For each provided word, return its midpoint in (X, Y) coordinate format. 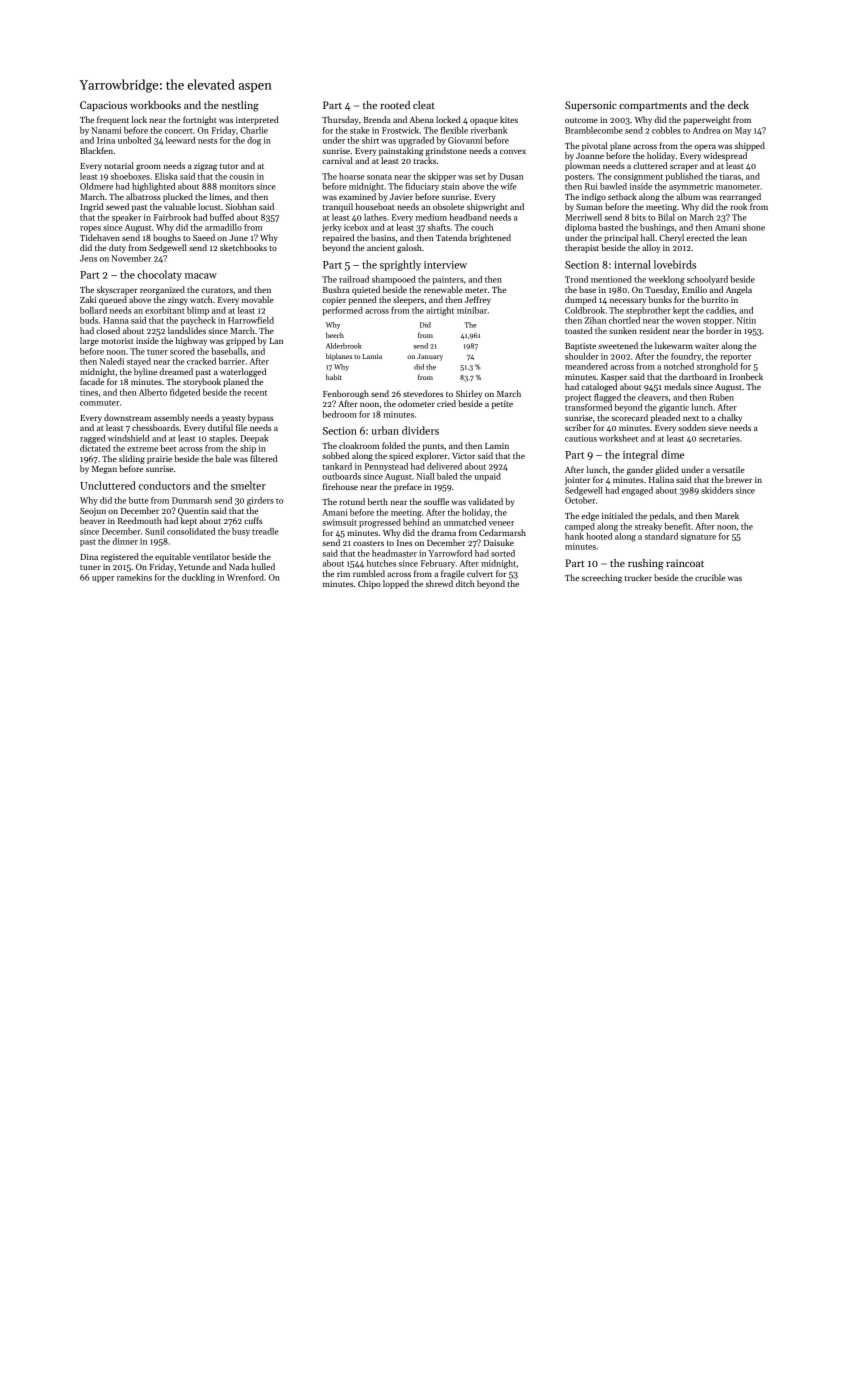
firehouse (340, 486)
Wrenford (245, 577)
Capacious (103, 106)
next (691, 418)
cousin (241, 176)
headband (468, 217)
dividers (420, 430)
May (743, 131)
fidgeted (185, 393)
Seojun (93, 512)
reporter (736, 358)
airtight (440, 311)
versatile (728, 469)
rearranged (740, 197)
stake (360, 130)
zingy (178, 301)
